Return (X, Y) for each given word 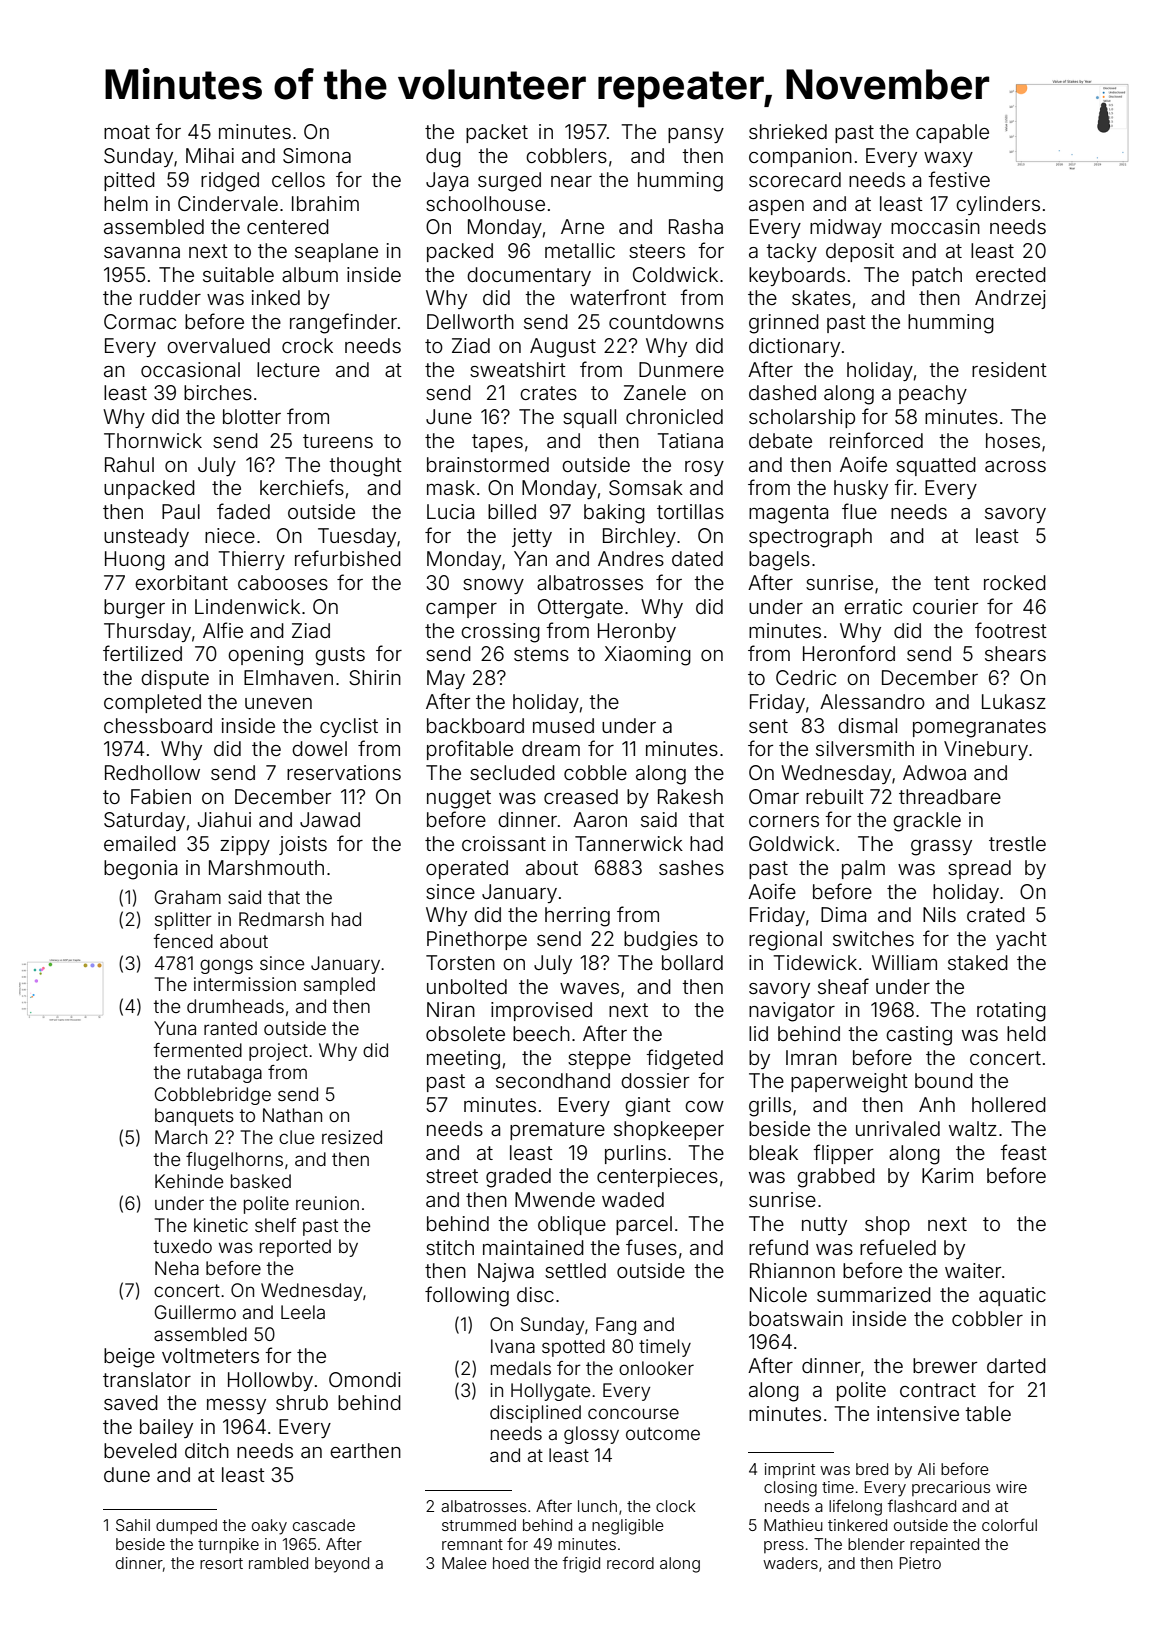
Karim (947, 1175)
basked (261, 1181)
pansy (696, 135)
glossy (591, 1435)
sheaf (843, 986)
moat (127, 132)
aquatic (1012, 1296)
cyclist (349, 727)
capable (952, 133)
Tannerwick (629, 843)
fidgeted (684, 1059)
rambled (278, 1563)
